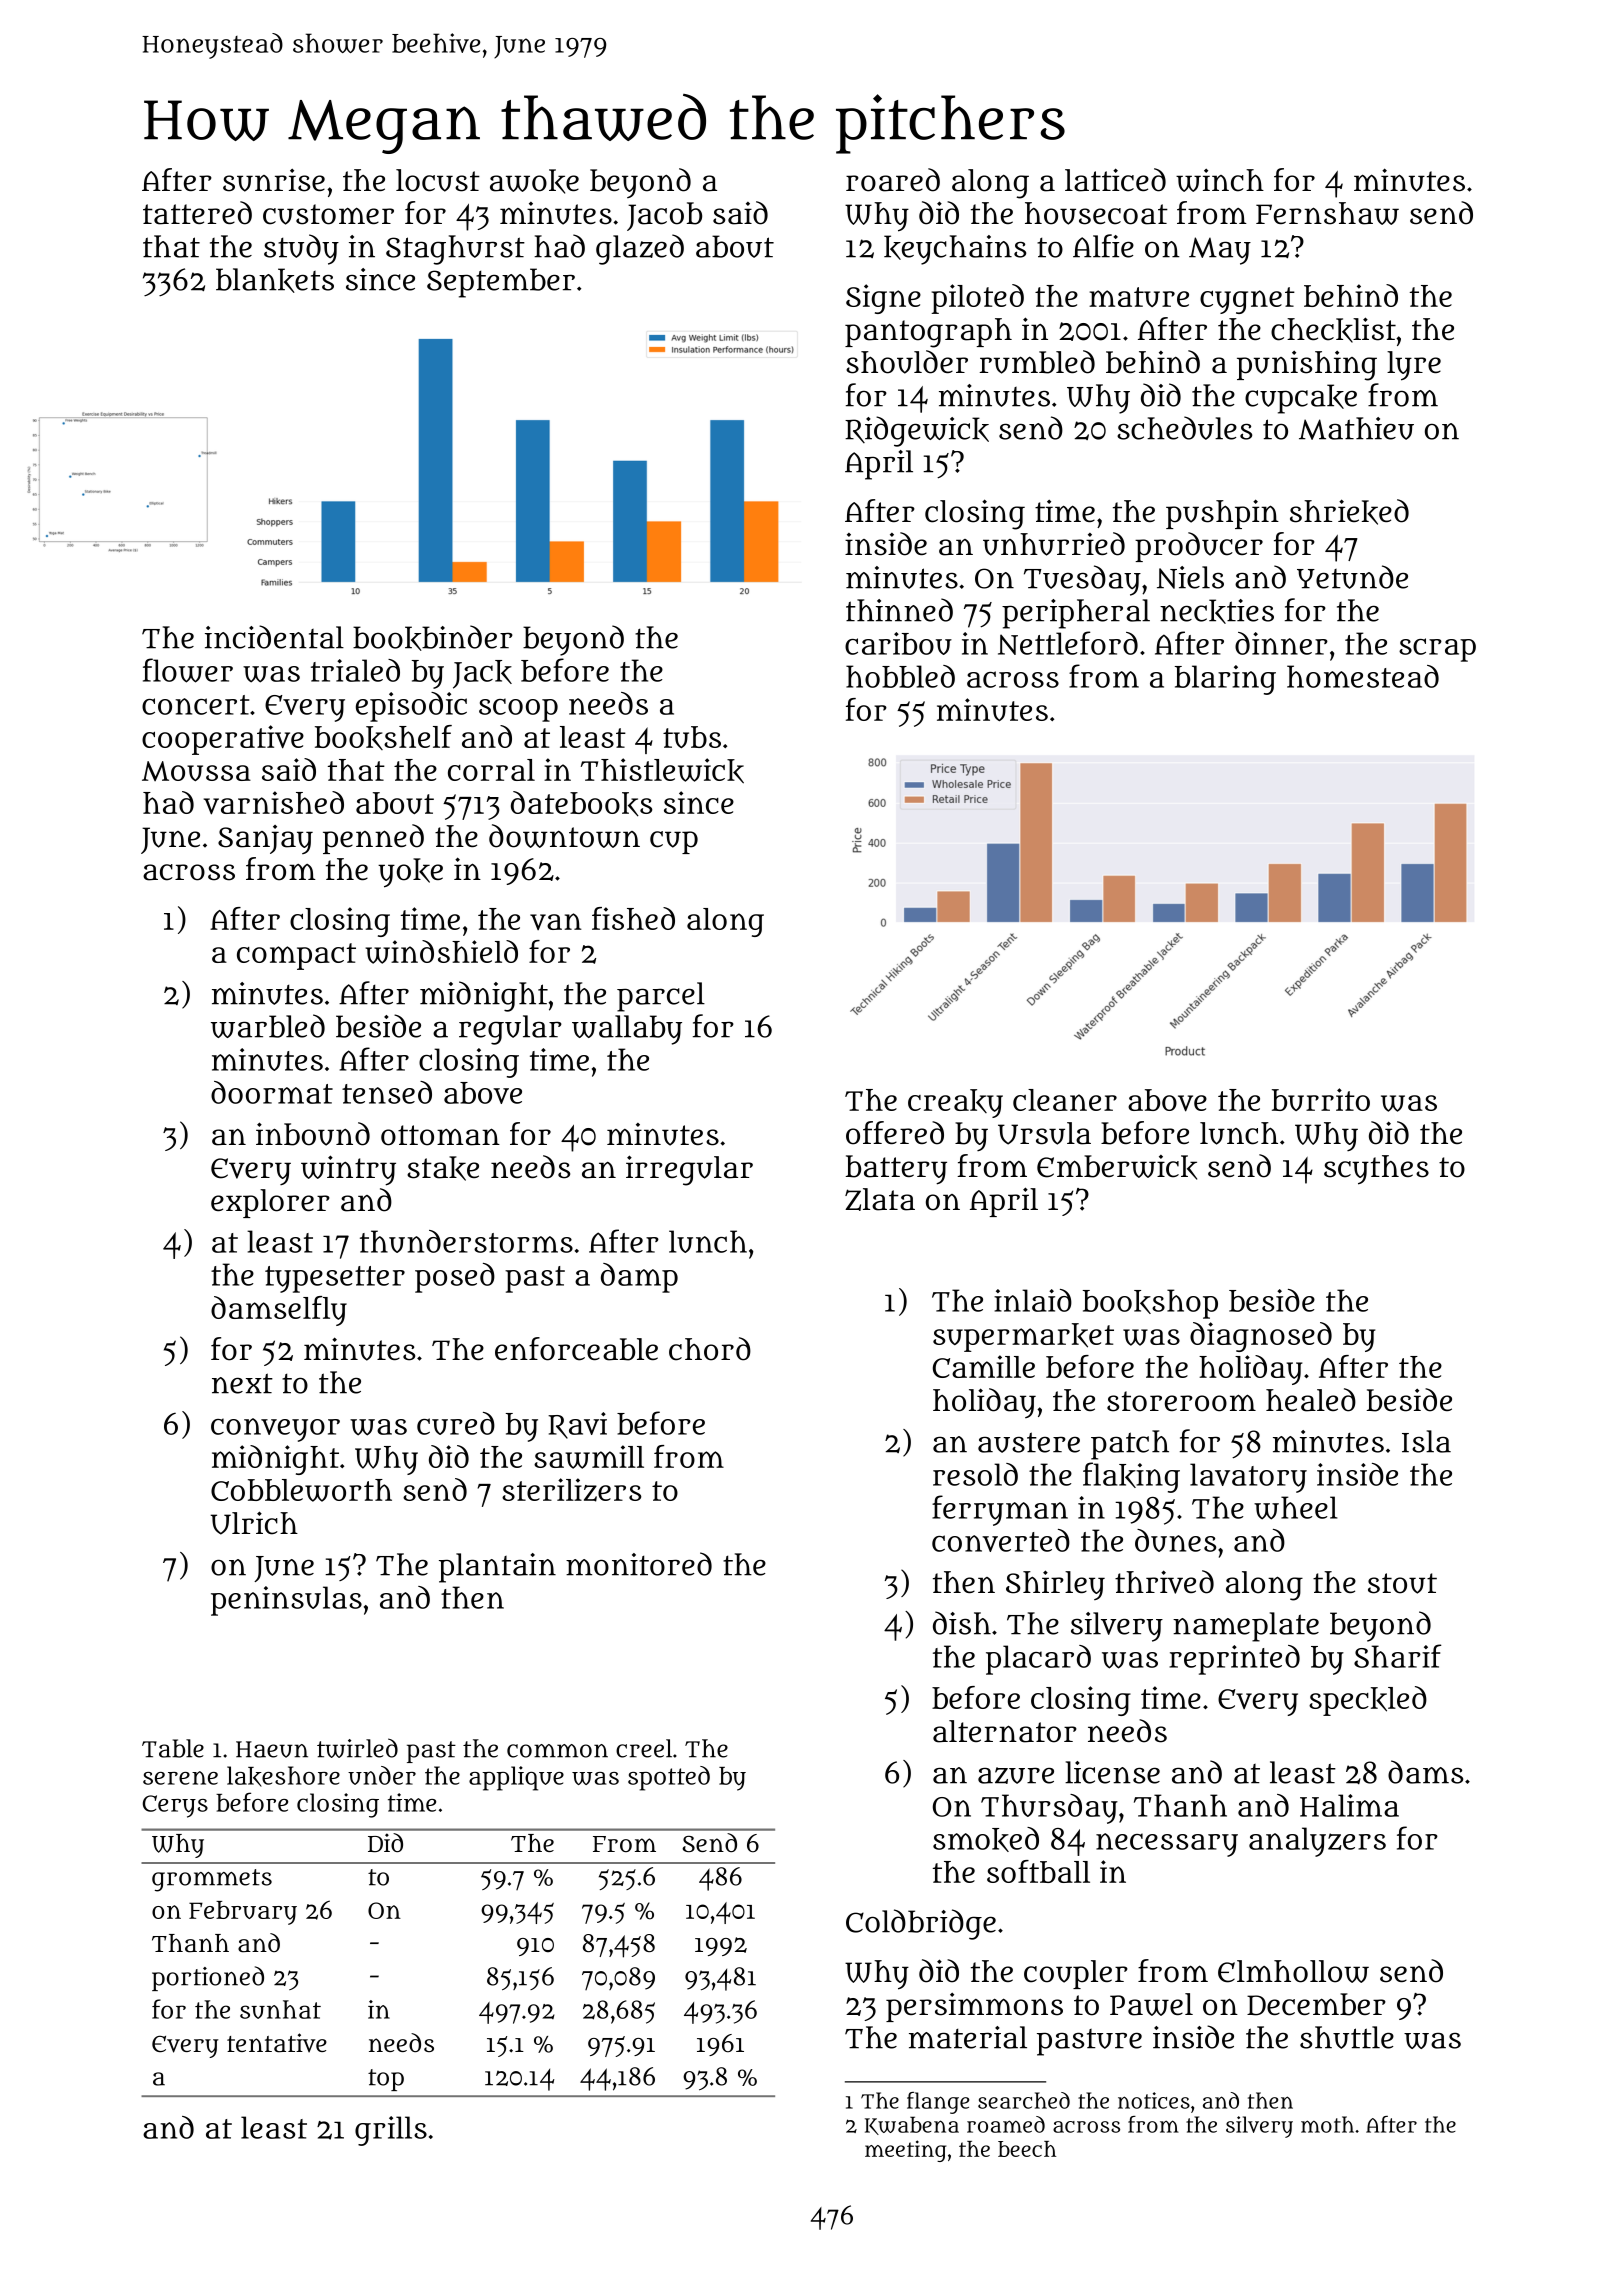 Image resolution: width=1620 pixels, height=2292 pixels. Describe the element at coordinates (173, 1748) in the screenshot. I see `Table` at that location.
